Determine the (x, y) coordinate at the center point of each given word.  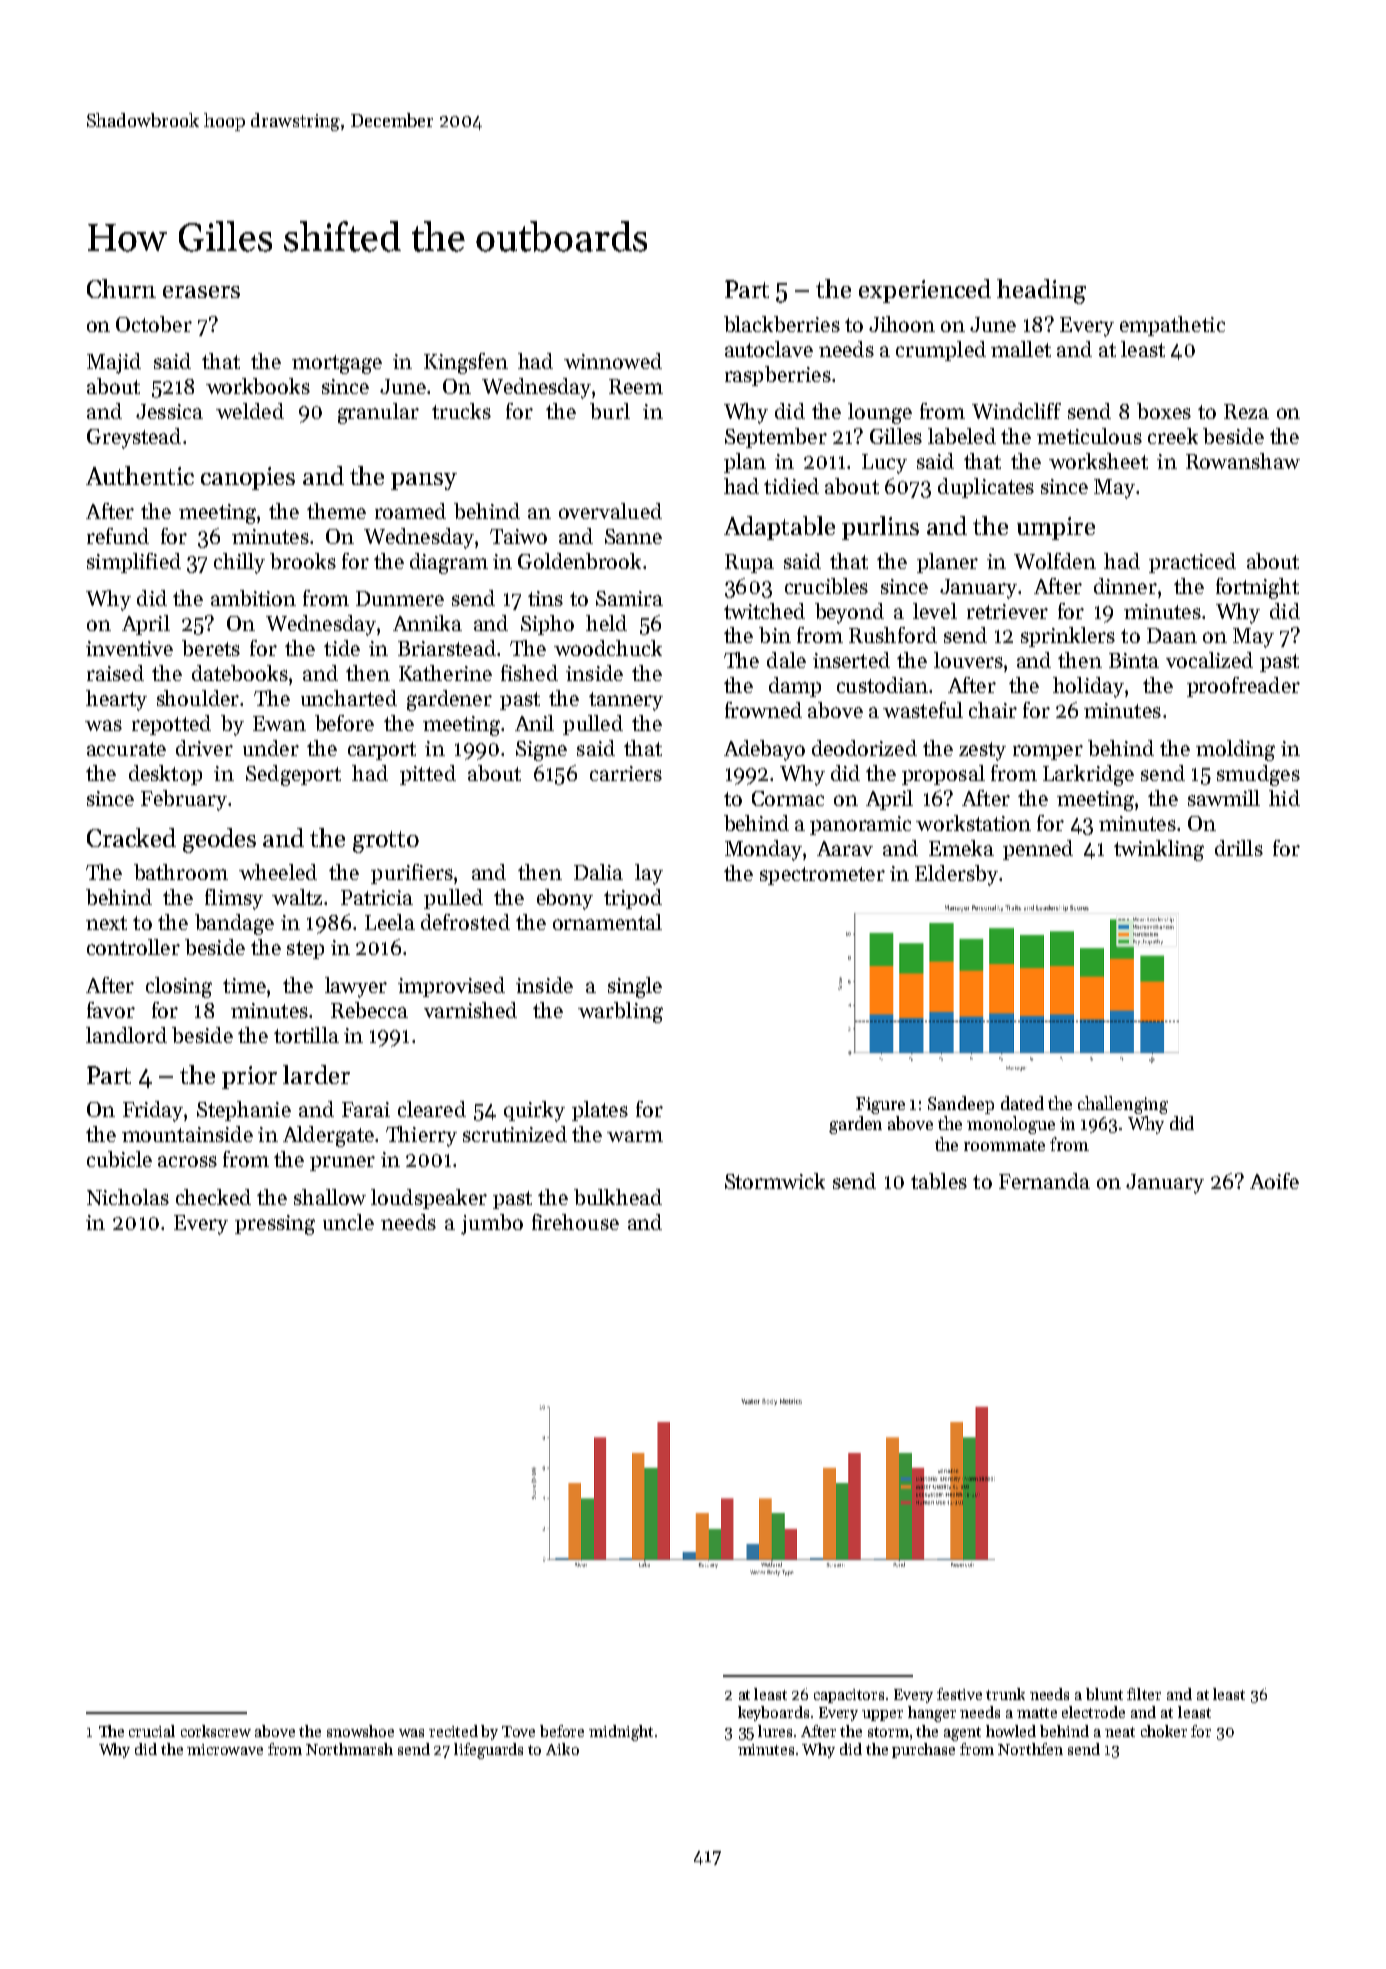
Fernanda (1044, 1181)
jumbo (492, 1224)
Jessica (169, 411)
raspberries (778, 376)
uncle (348, 1222)
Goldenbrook (579, 561)
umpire (1056, 528)
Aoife (1274, 1181)
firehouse (575, 1222)
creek (1173, 436)
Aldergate (328, 1136)
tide (342, 648)
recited (453, 1731)
